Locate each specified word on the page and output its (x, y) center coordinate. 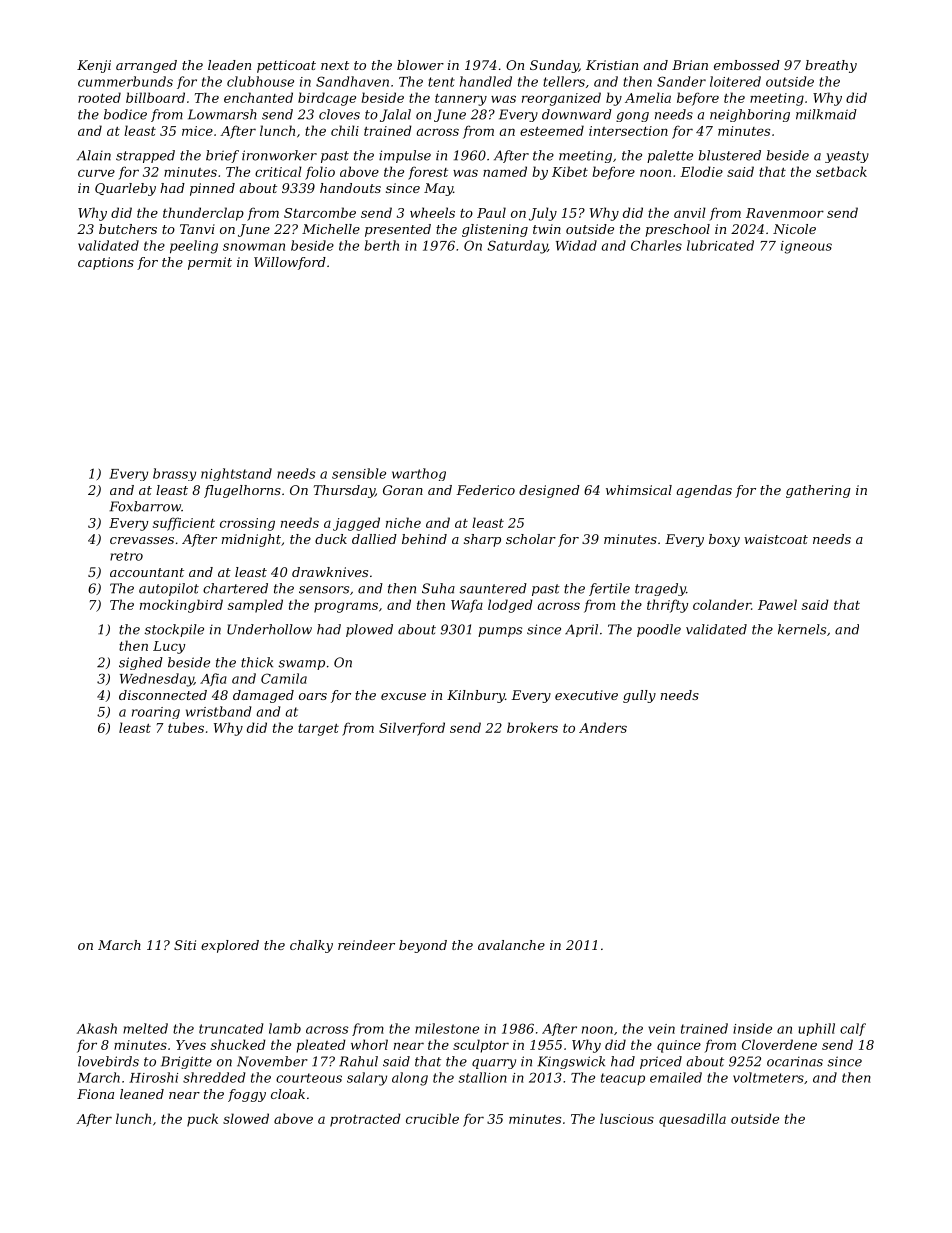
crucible (432, 1118)
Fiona (95, 1094)
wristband (218, 711)
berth (382, 245)
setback (841, 171)
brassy (174, 474)
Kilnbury (476, 696)
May (438, 189)
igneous (806, 247)
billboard (155, 97)
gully (639, 696)
